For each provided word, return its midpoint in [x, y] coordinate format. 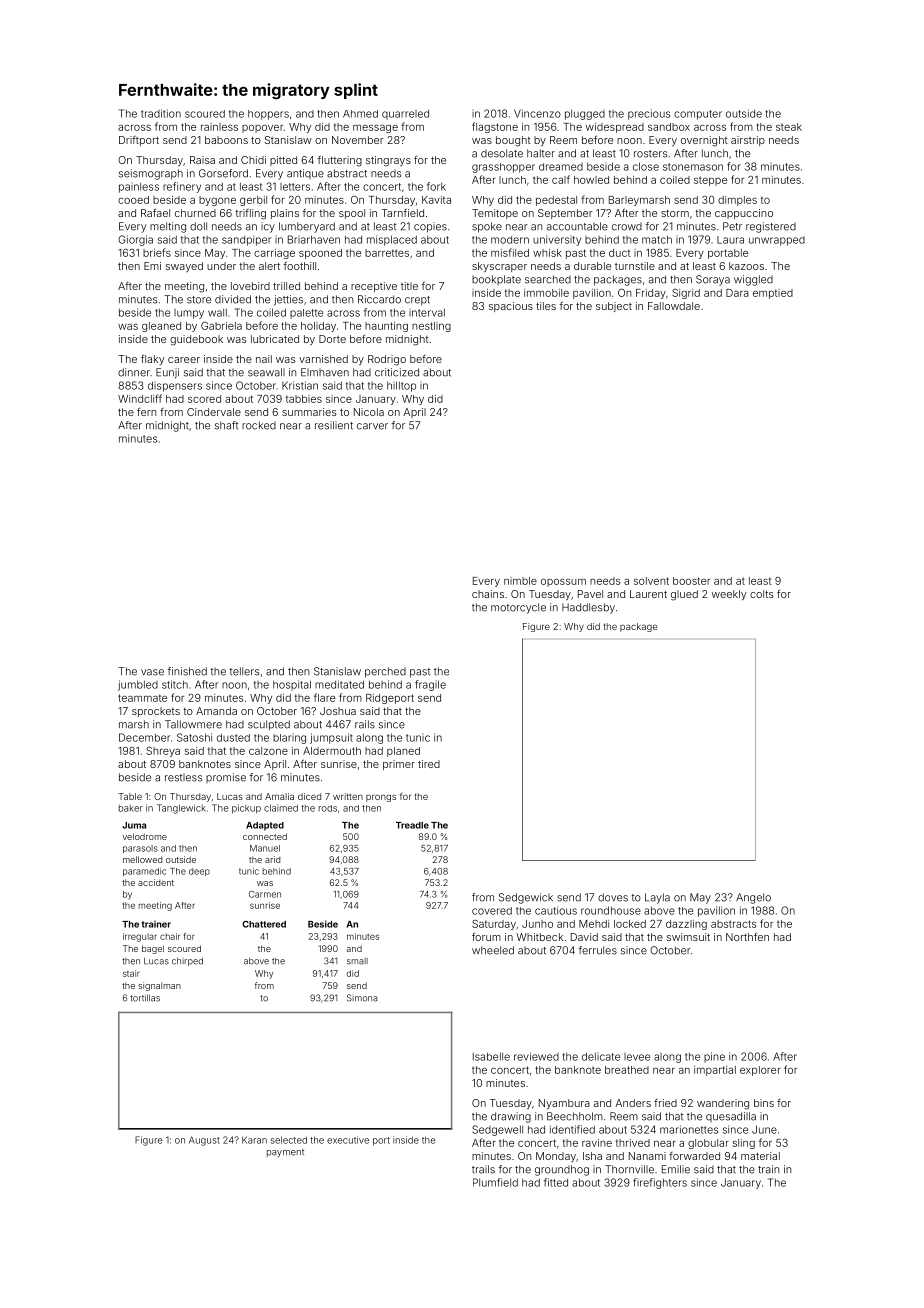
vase [152, 672]
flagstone [495, 127]
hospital [292, 685]
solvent [651, 581]
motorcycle [518, 608]
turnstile [635, 266]
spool [352, 214]
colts [761, 594]
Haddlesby [588, 608]
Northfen [747, 936]
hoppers [268, 115]
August [204, 1141]
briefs [157, 252]
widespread [615, 128]
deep [199, 872]
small [357, 961]
